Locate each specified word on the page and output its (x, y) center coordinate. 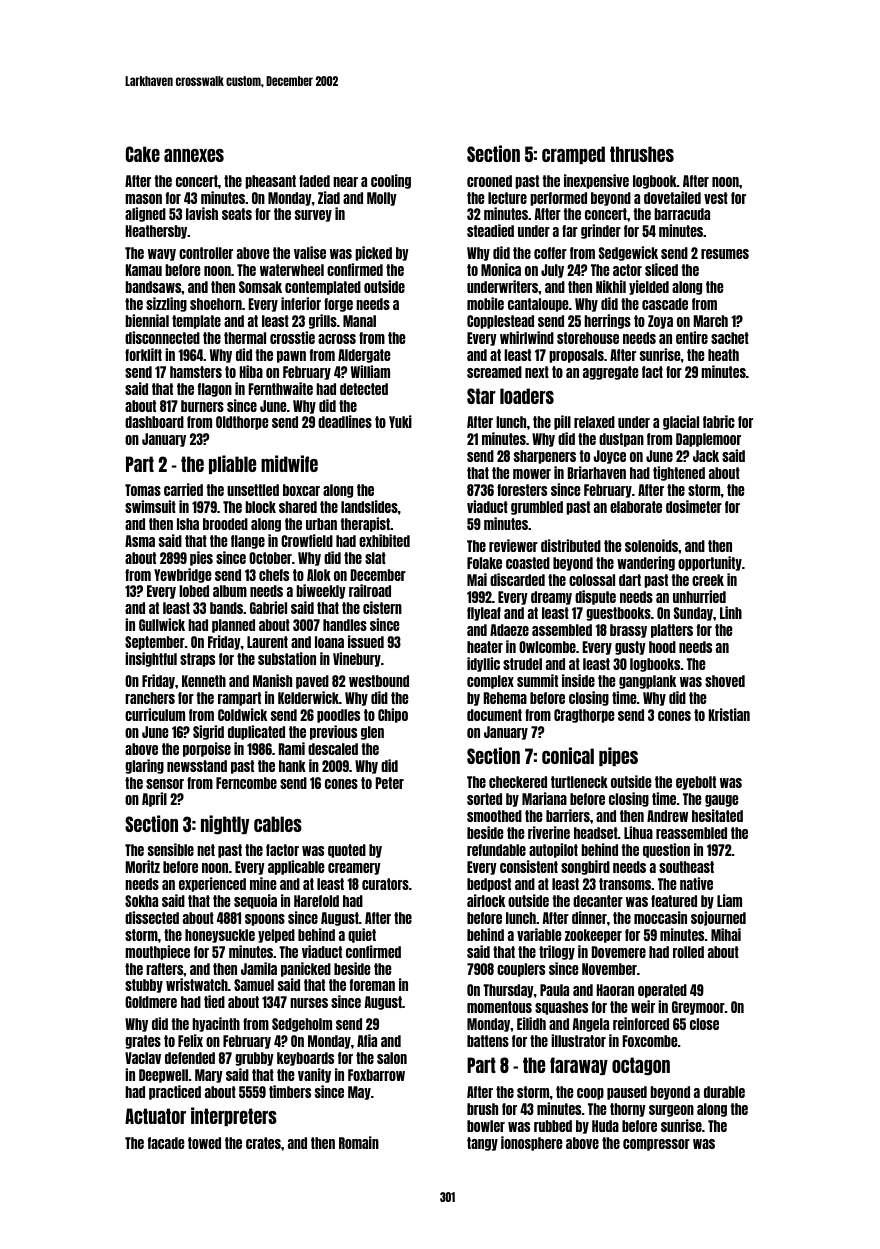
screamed (494, 372)
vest (716, 198)
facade (166, 1143)
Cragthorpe (584, 716)
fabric (719, 421)
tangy (482, 1144)
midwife (289, 463)
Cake (143, 154)
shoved (725, 681)
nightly (225, 824)
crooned (489, 181)
